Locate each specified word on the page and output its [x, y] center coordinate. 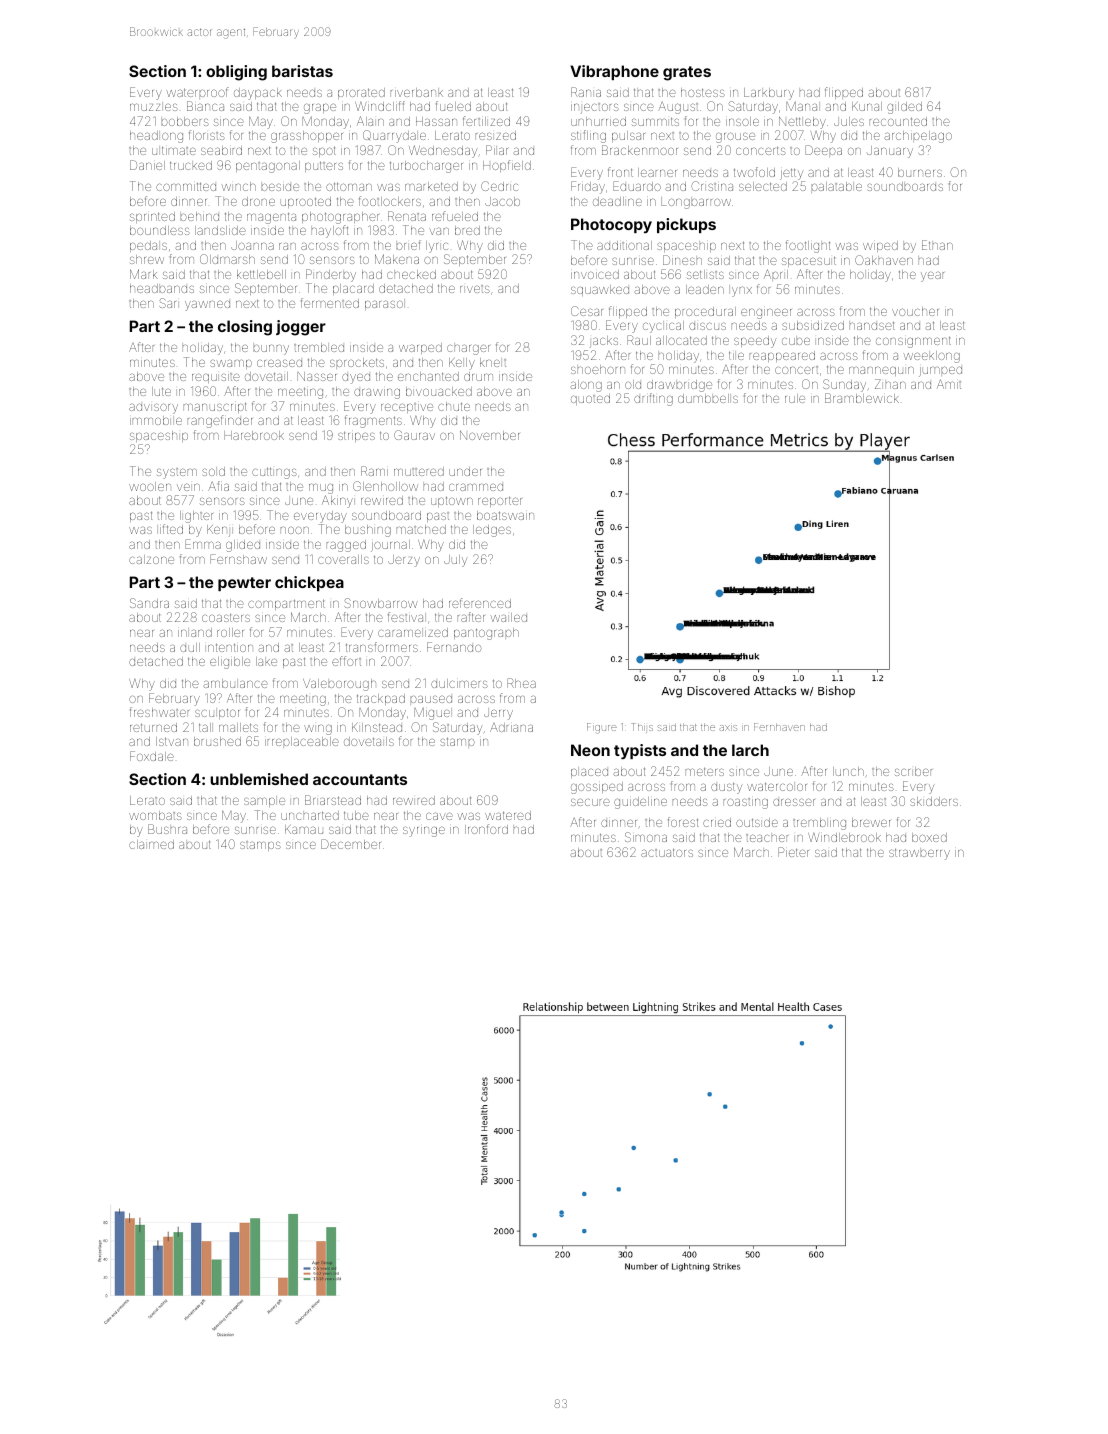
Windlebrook [844, 837]
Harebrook [254, 435]
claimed [151, 844]
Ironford [486, 829]
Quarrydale [394, 136]
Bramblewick [862, 398]
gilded [904, 108]
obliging [236, 73]
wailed [509, 617]
